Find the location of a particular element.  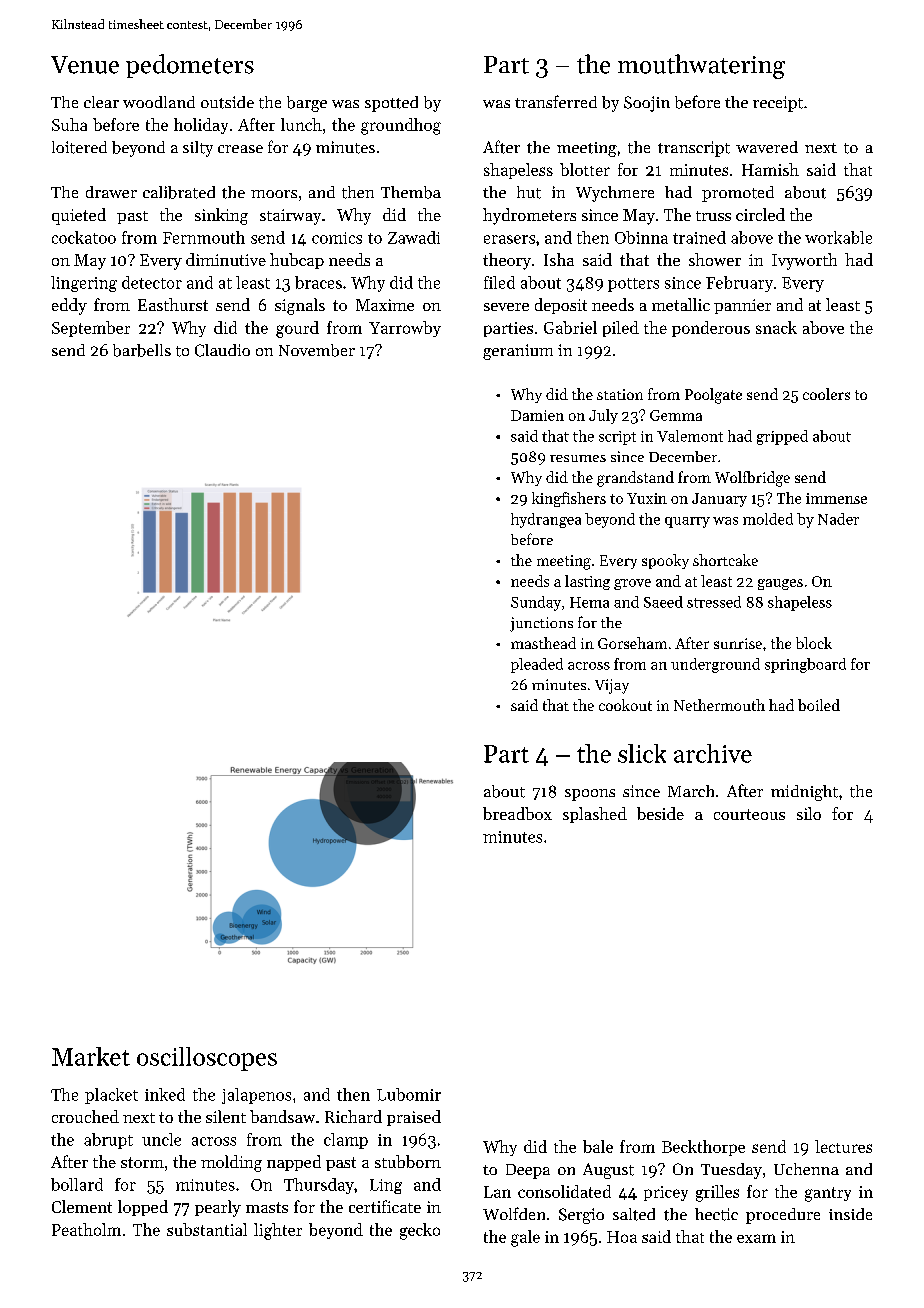

Soojin is located at coordinates (647, 104).
